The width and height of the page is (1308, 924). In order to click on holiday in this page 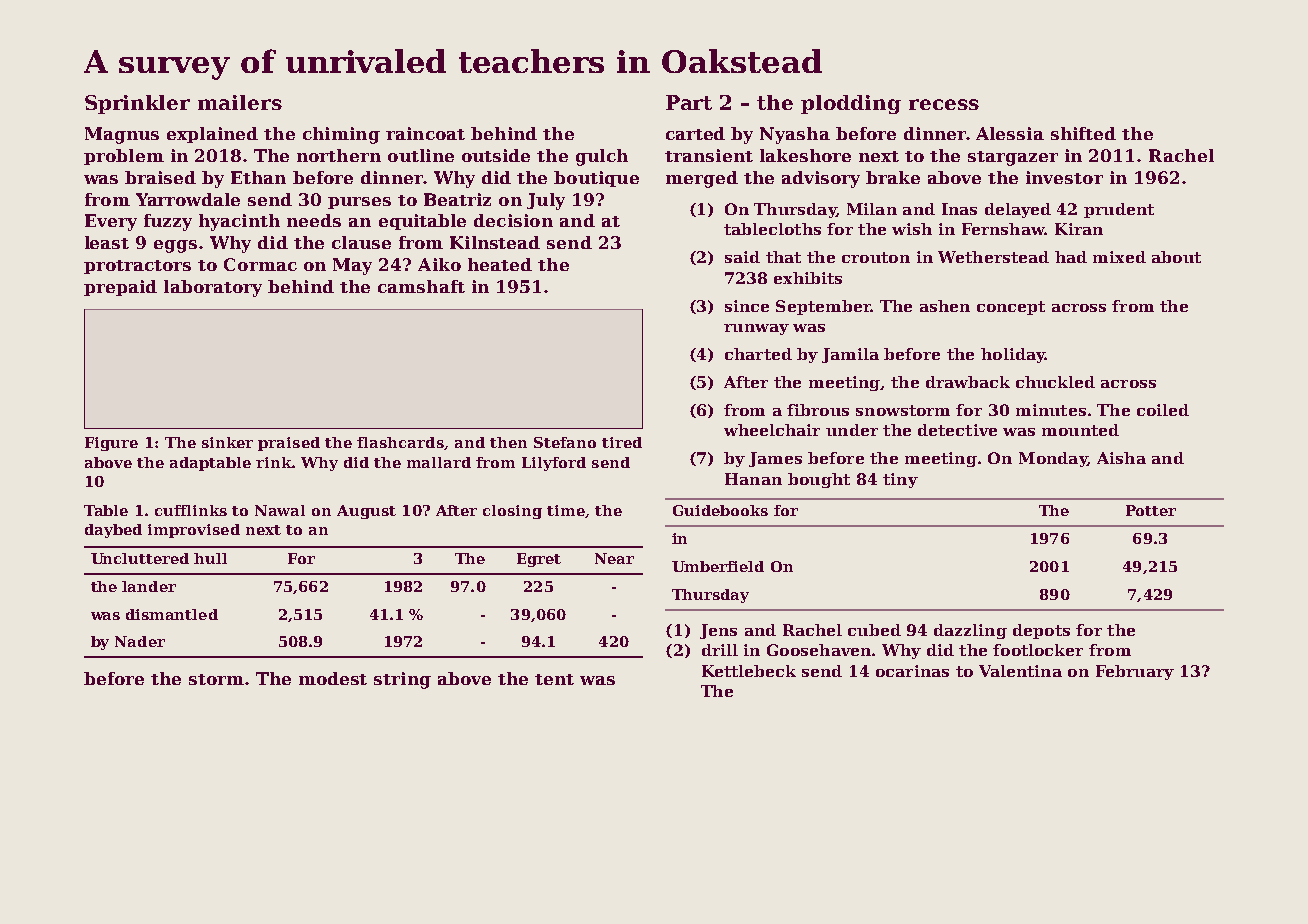, I will do `click(1013, 355)`.
